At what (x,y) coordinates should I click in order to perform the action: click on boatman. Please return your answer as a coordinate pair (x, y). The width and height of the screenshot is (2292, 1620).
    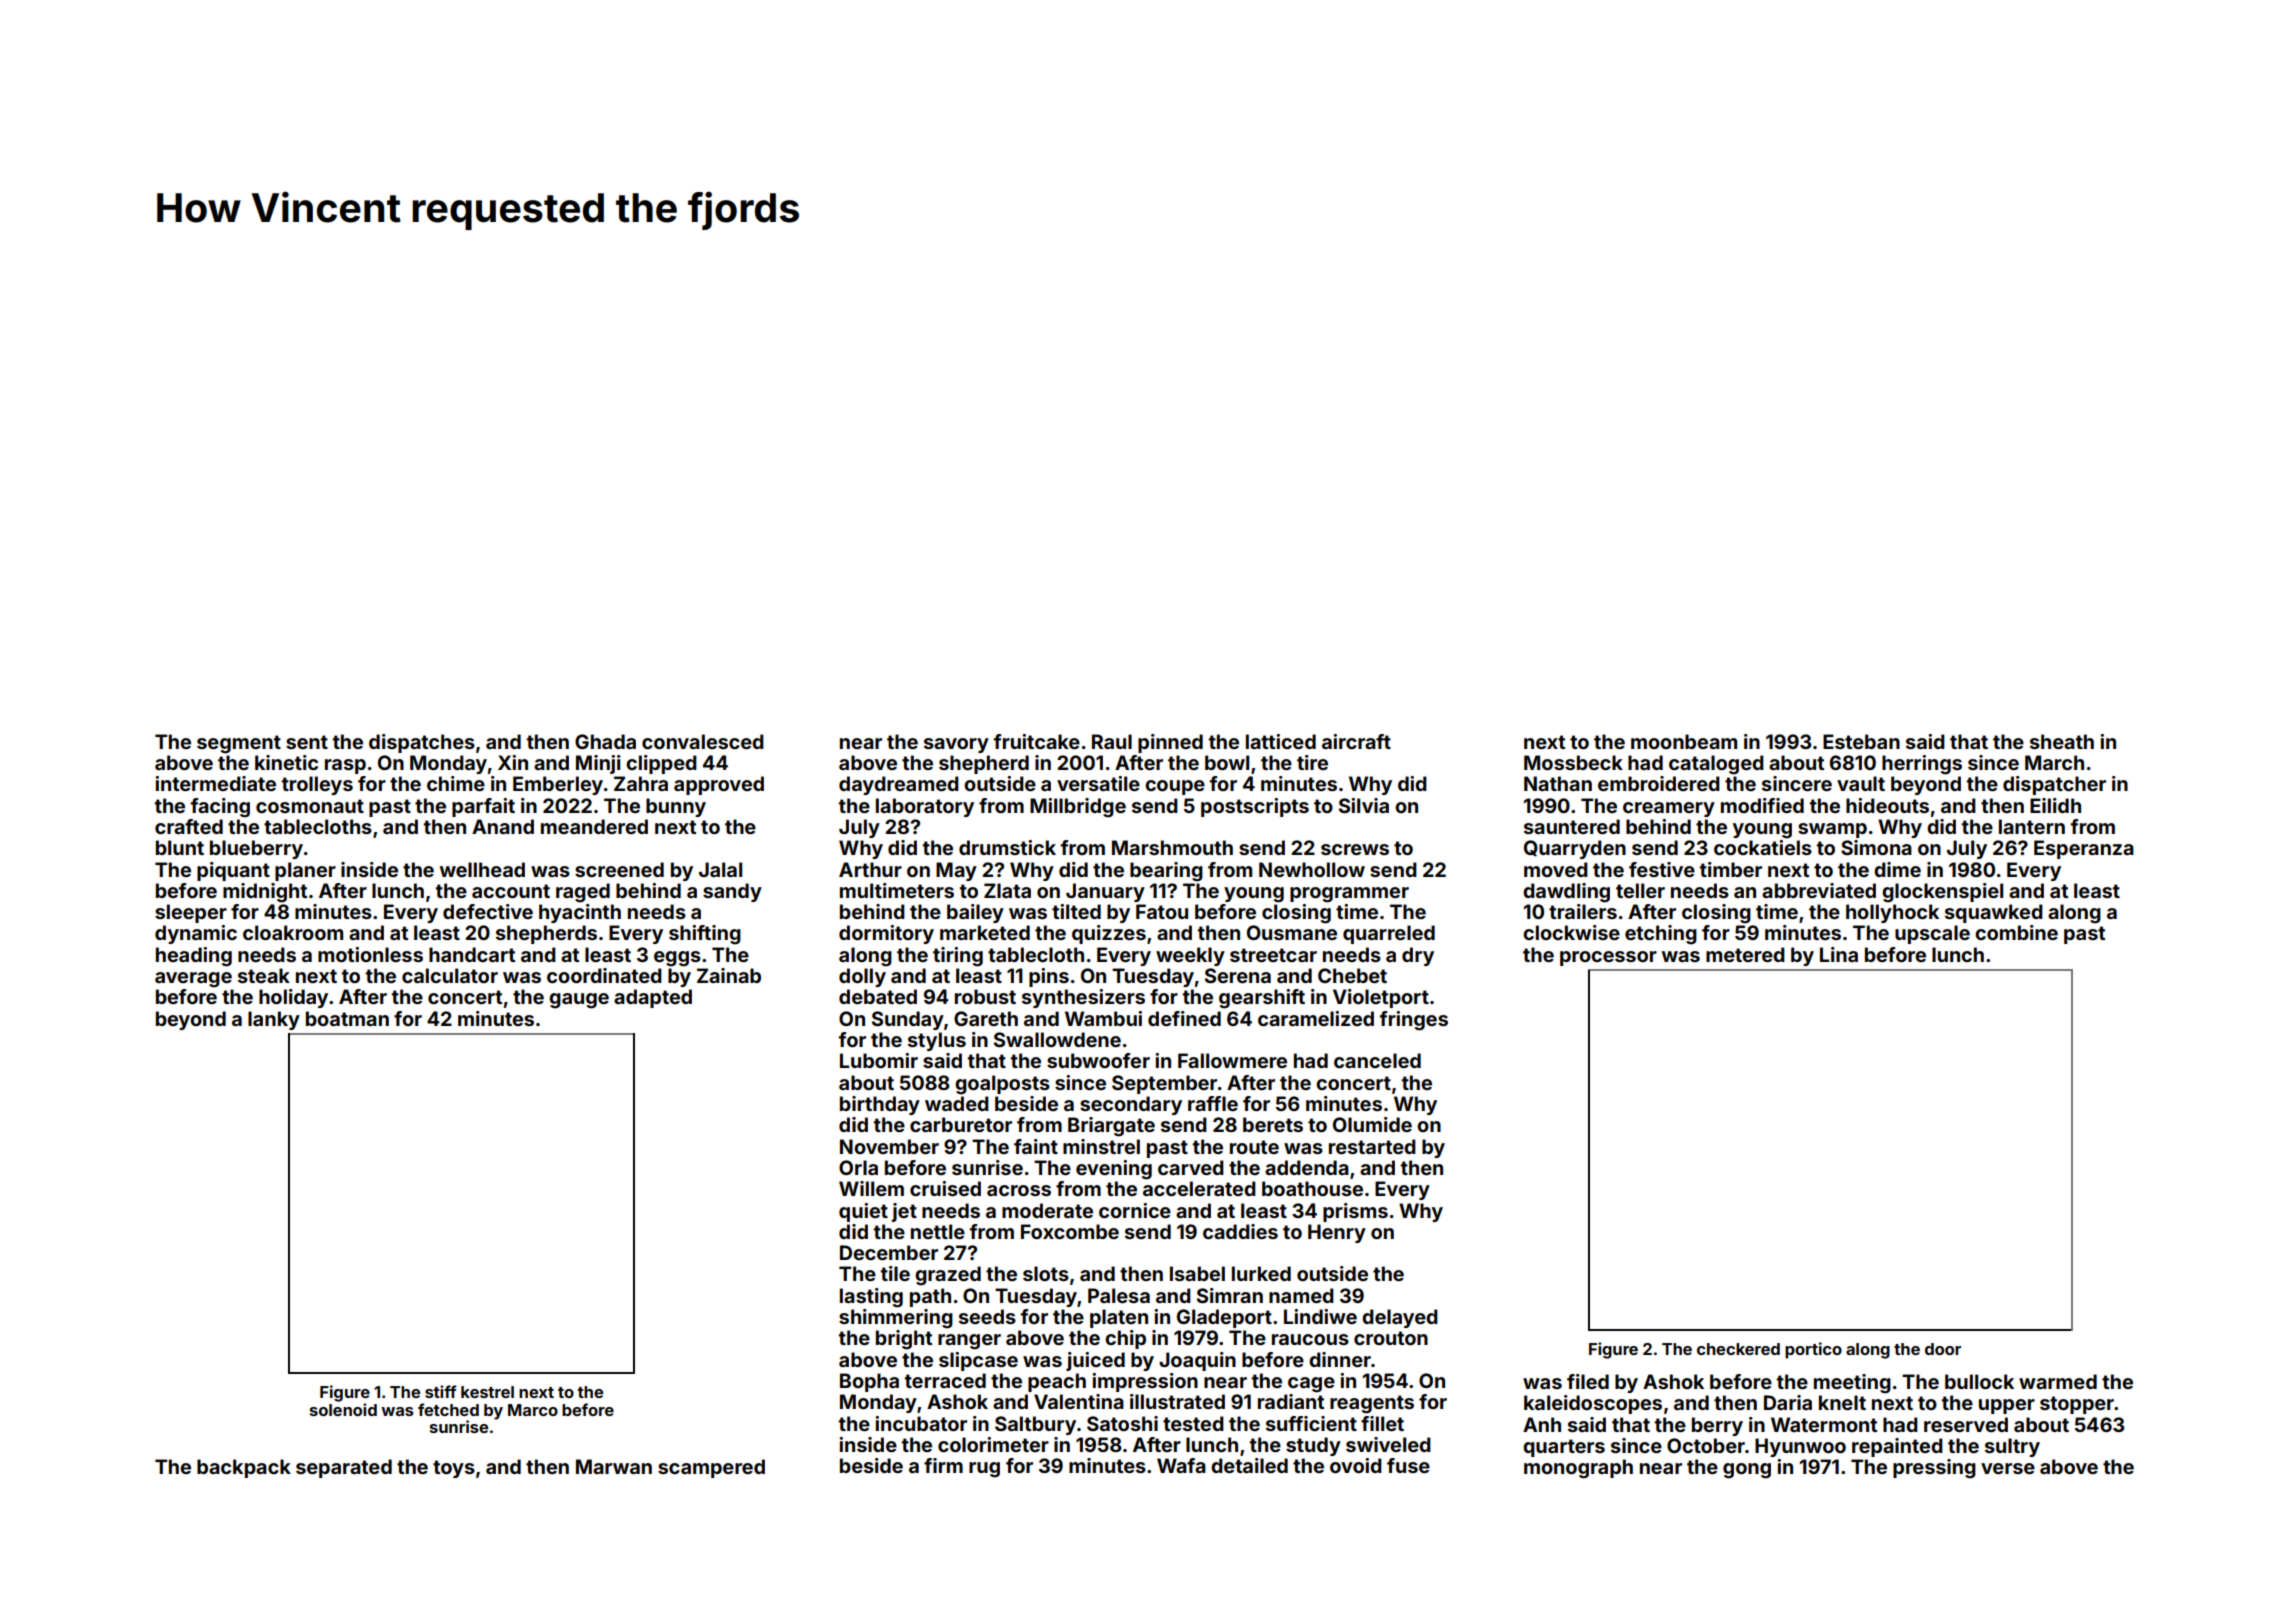
    Looking at the image, I should click on (347, 1018).
